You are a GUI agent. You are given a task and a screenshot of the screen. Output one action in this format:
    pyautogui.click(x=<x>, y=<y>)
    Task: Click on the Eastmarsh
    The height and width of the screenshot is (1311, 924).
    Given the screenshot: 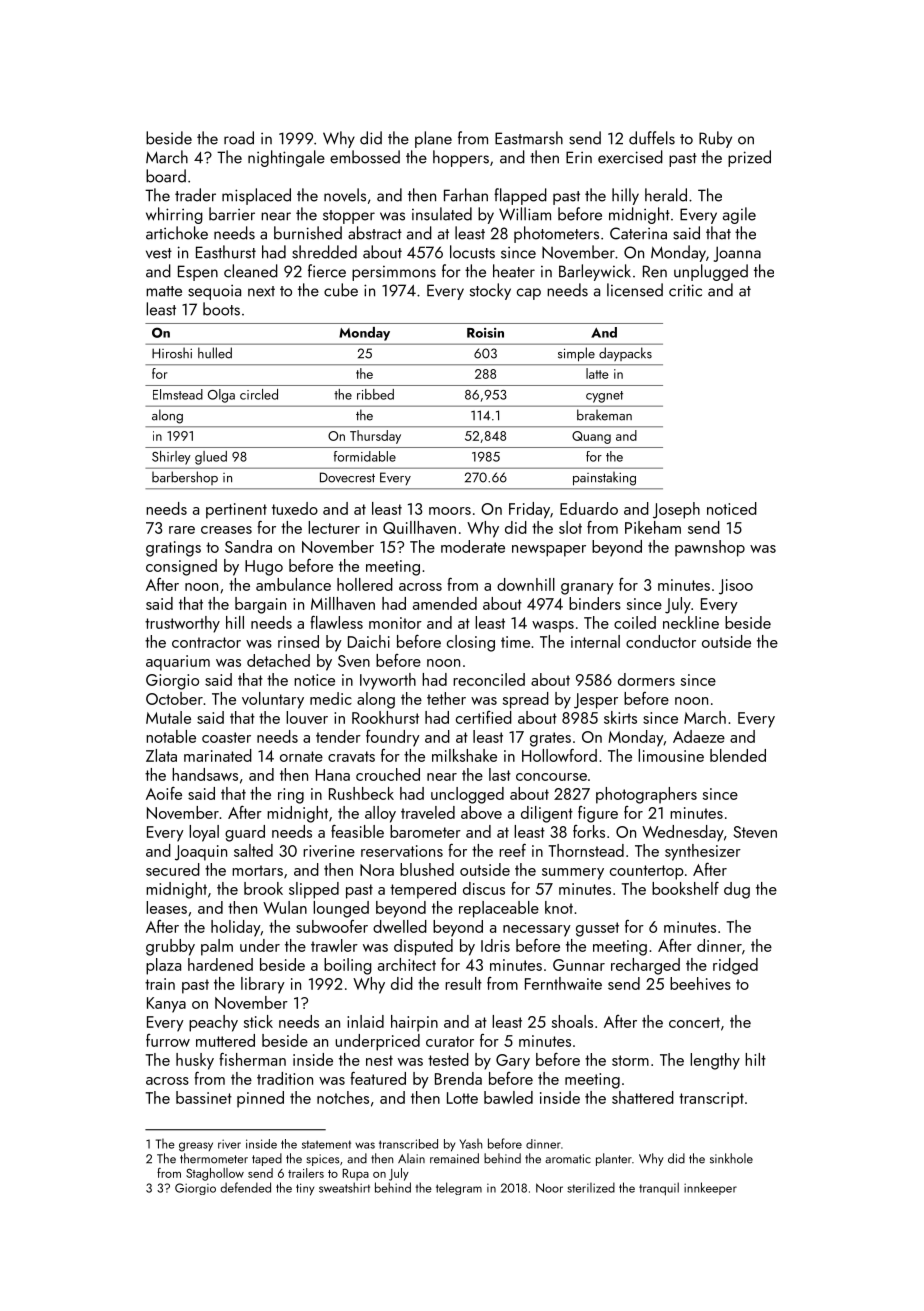 What is the action you would take?
    pyautogui.click(x=529, y=138)
